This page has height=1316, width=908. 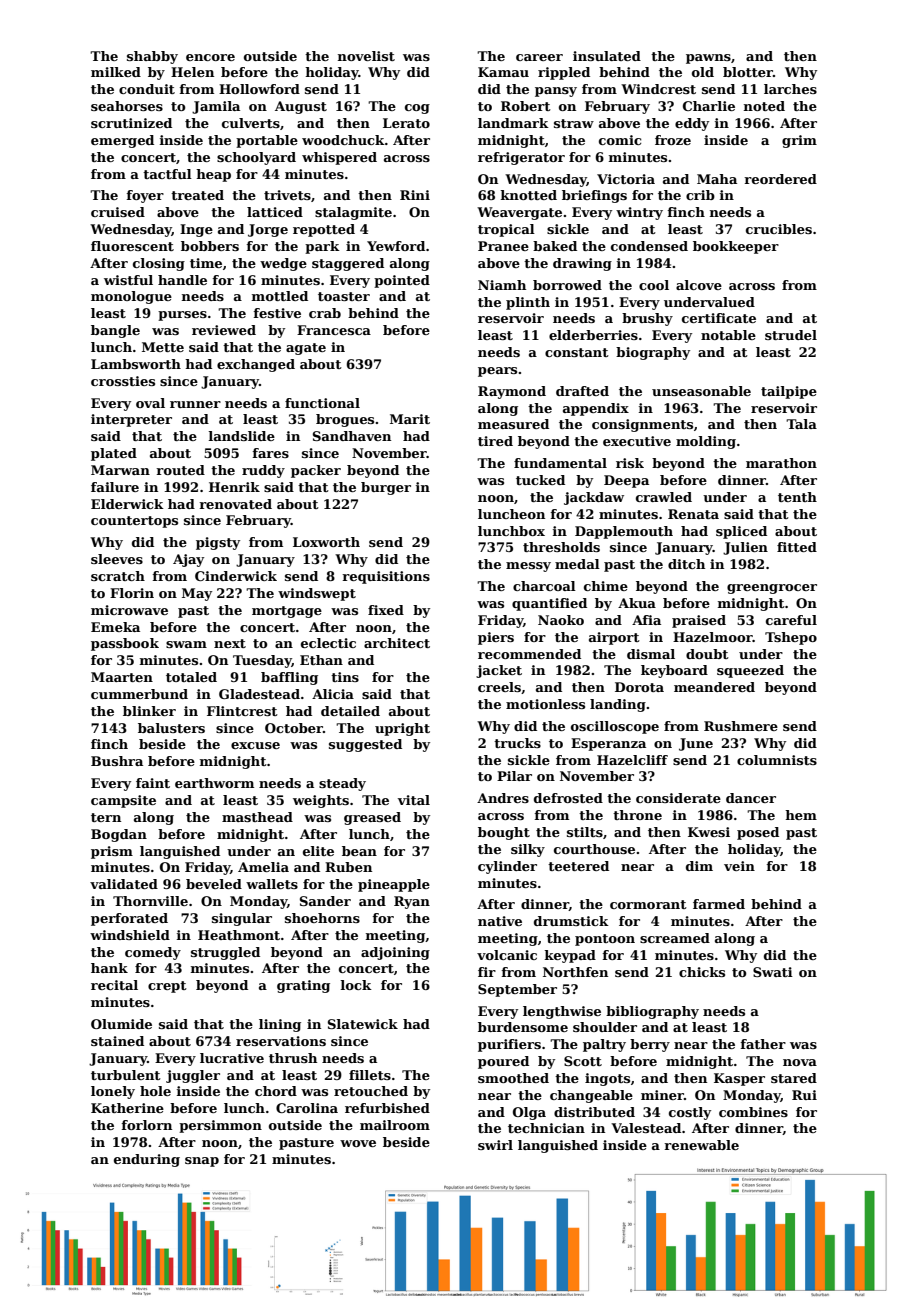 What do you see at coordinates (513, 123) in the page?
I see `landmark` at bounding box center [513, 123].
